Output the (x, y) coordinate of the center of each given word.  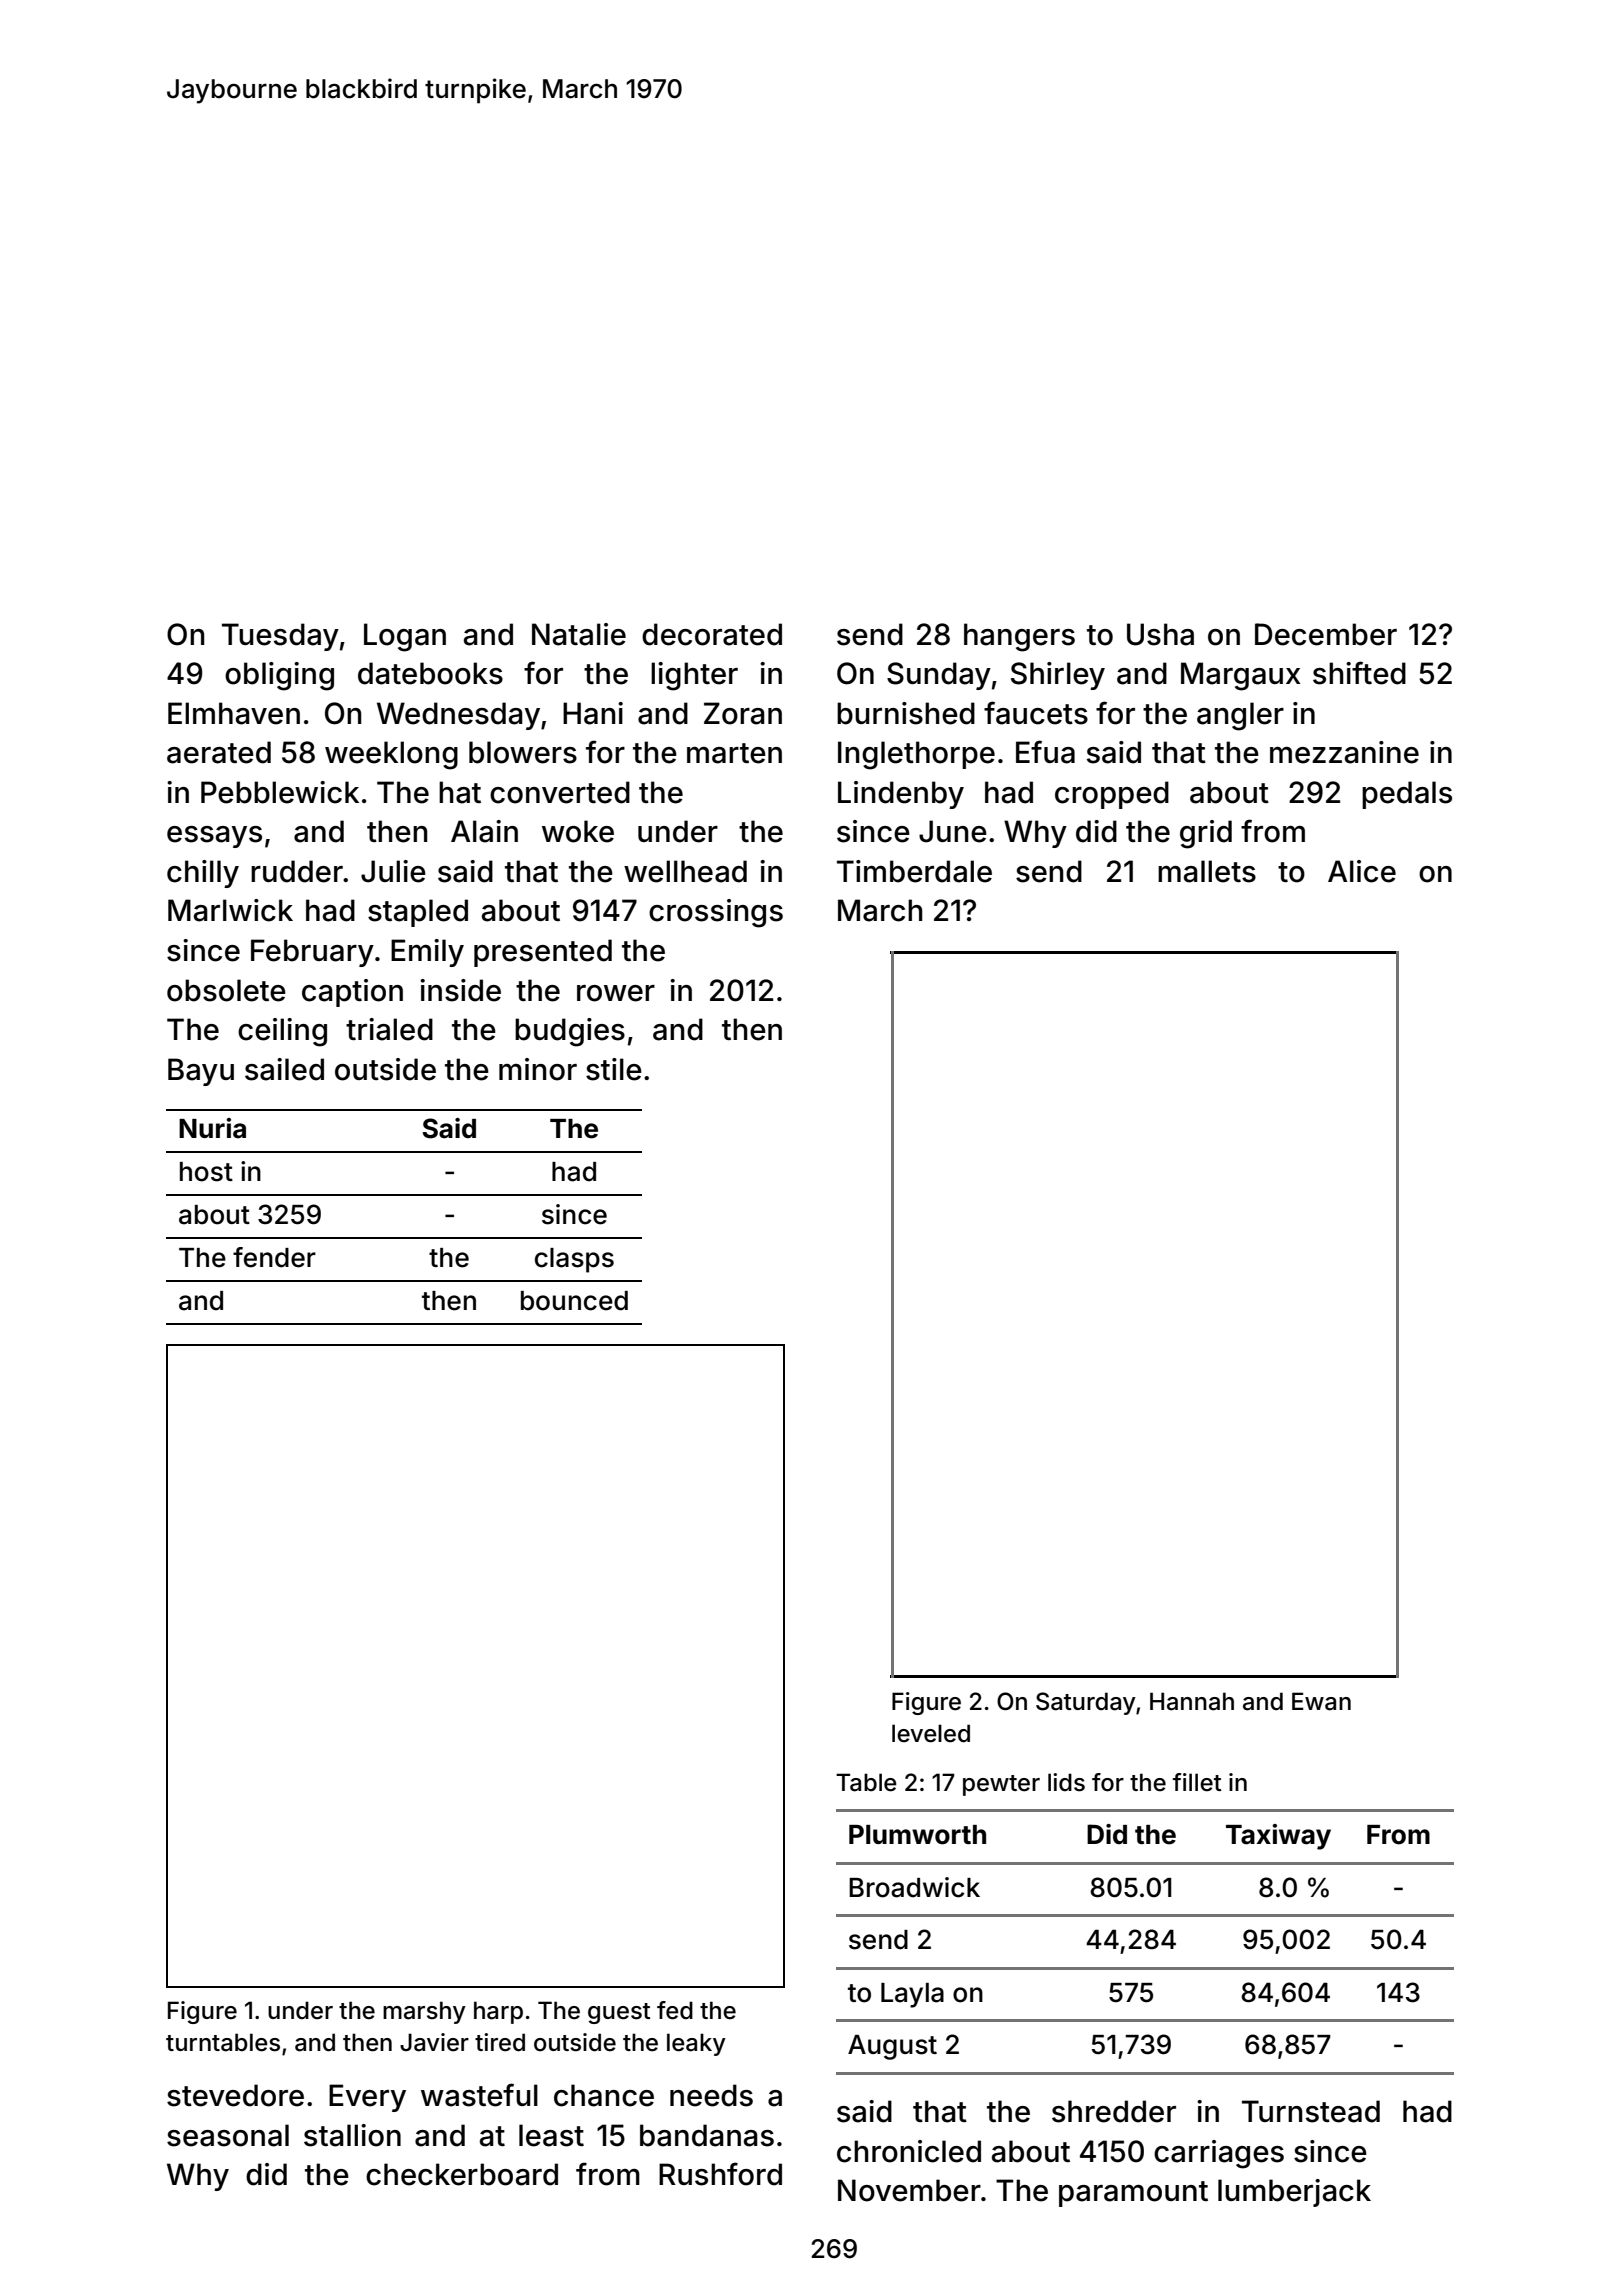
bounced (574, 1301)
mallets (1207, 871)
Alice (1362, 871)
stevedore (235, 2095)
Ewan (1321, 1701)
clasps (574, 1260)
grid (1206, 834)
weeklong (391, 755)
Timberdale (914, 871)
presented (543, 953)
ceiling (282, 1032)
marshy (424, 2012)
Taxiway (1278, 1837)
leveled (931, 1733)
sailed (284, 1069)
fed (675, 2010)
